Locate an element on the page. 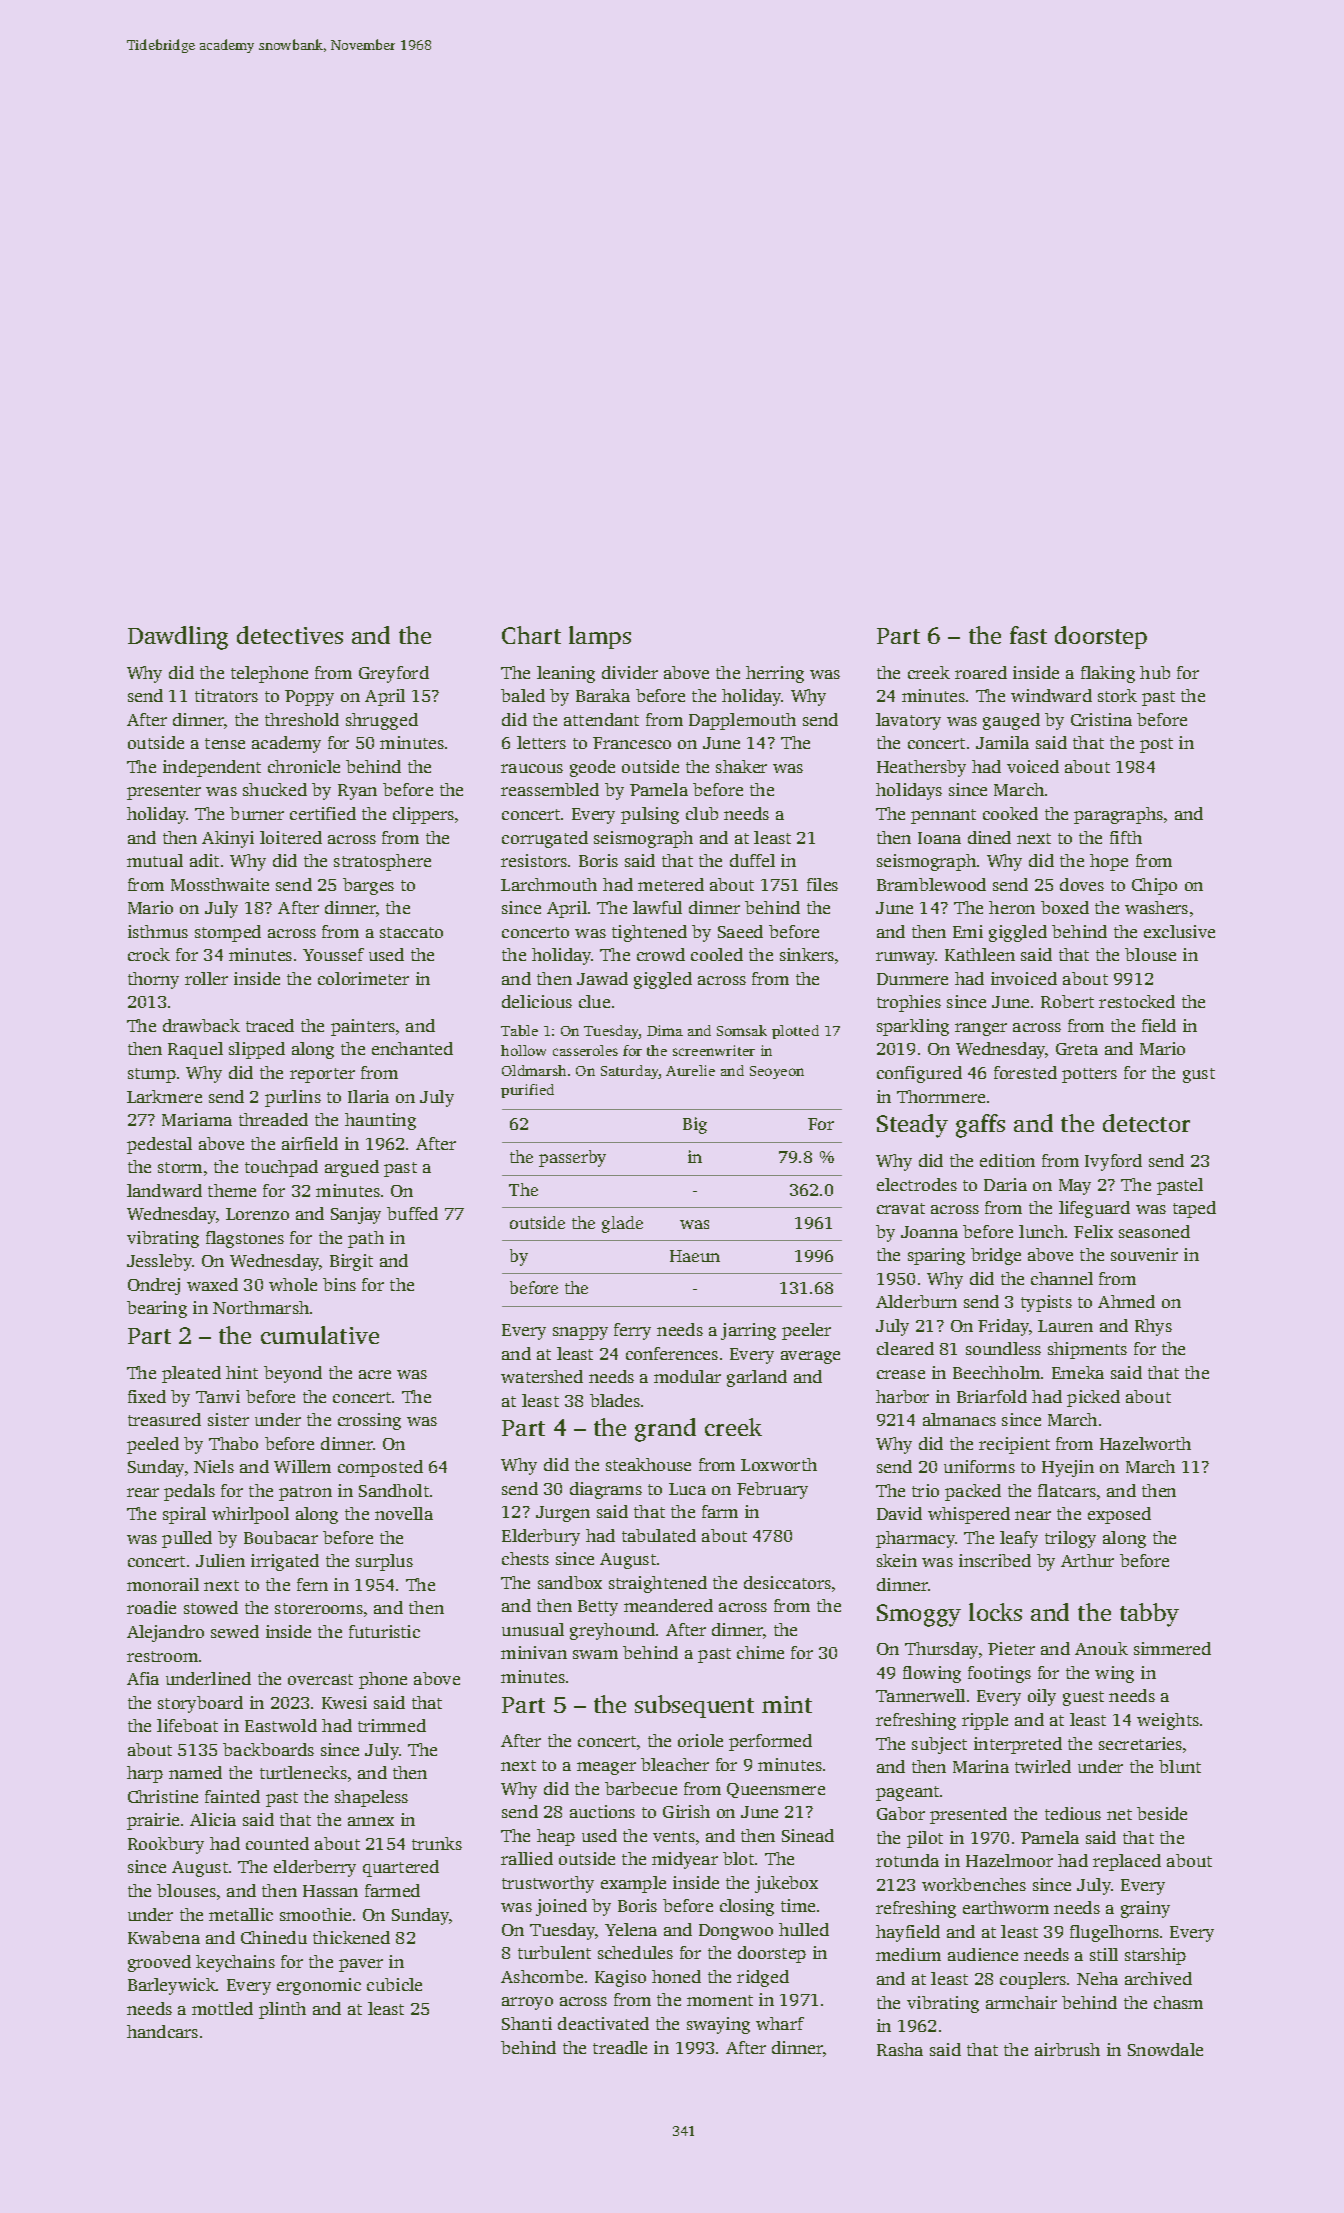 The height and width of the document is (2213, 1344). lavatory is located at coordinates (908, 721).
